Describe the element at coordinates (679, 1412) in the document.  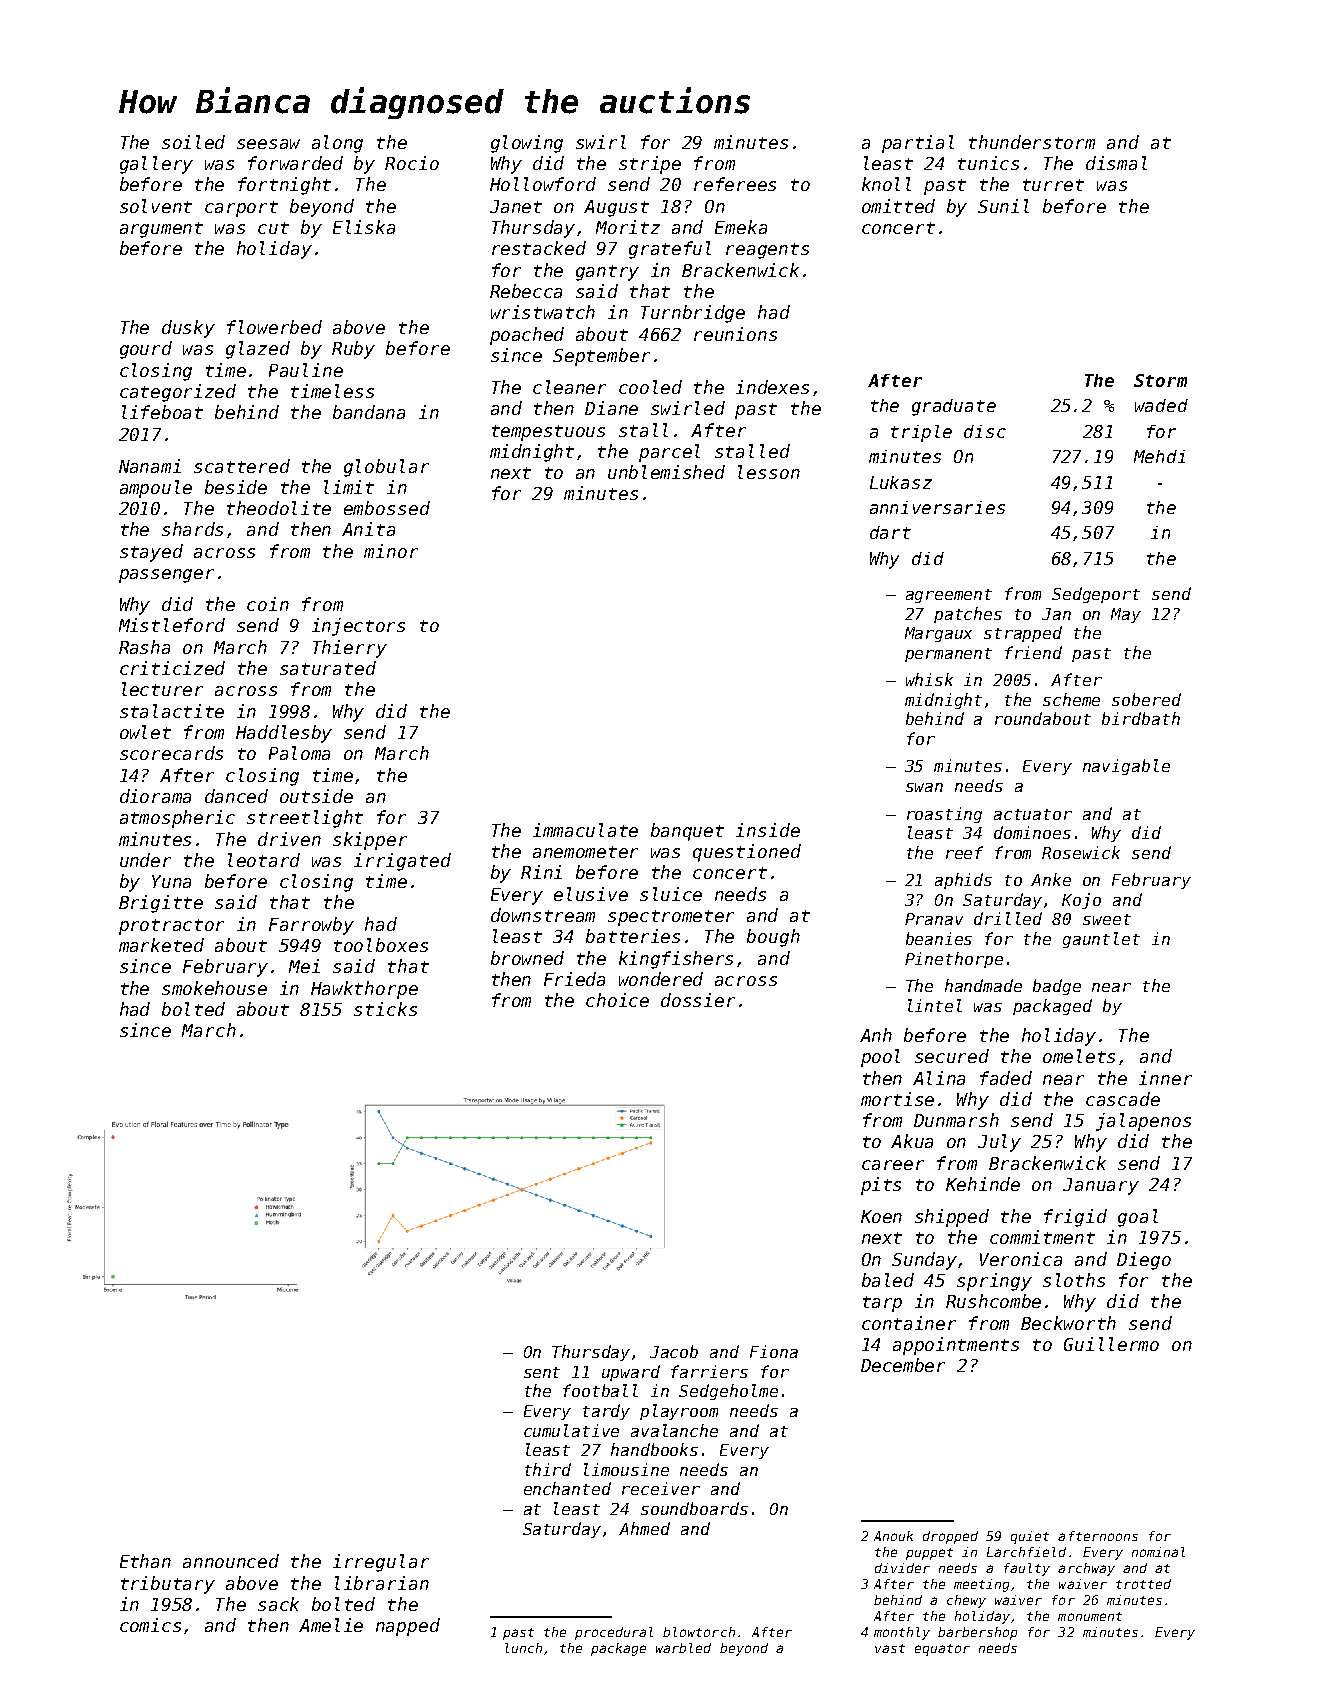
I see `playroom` at that location.
